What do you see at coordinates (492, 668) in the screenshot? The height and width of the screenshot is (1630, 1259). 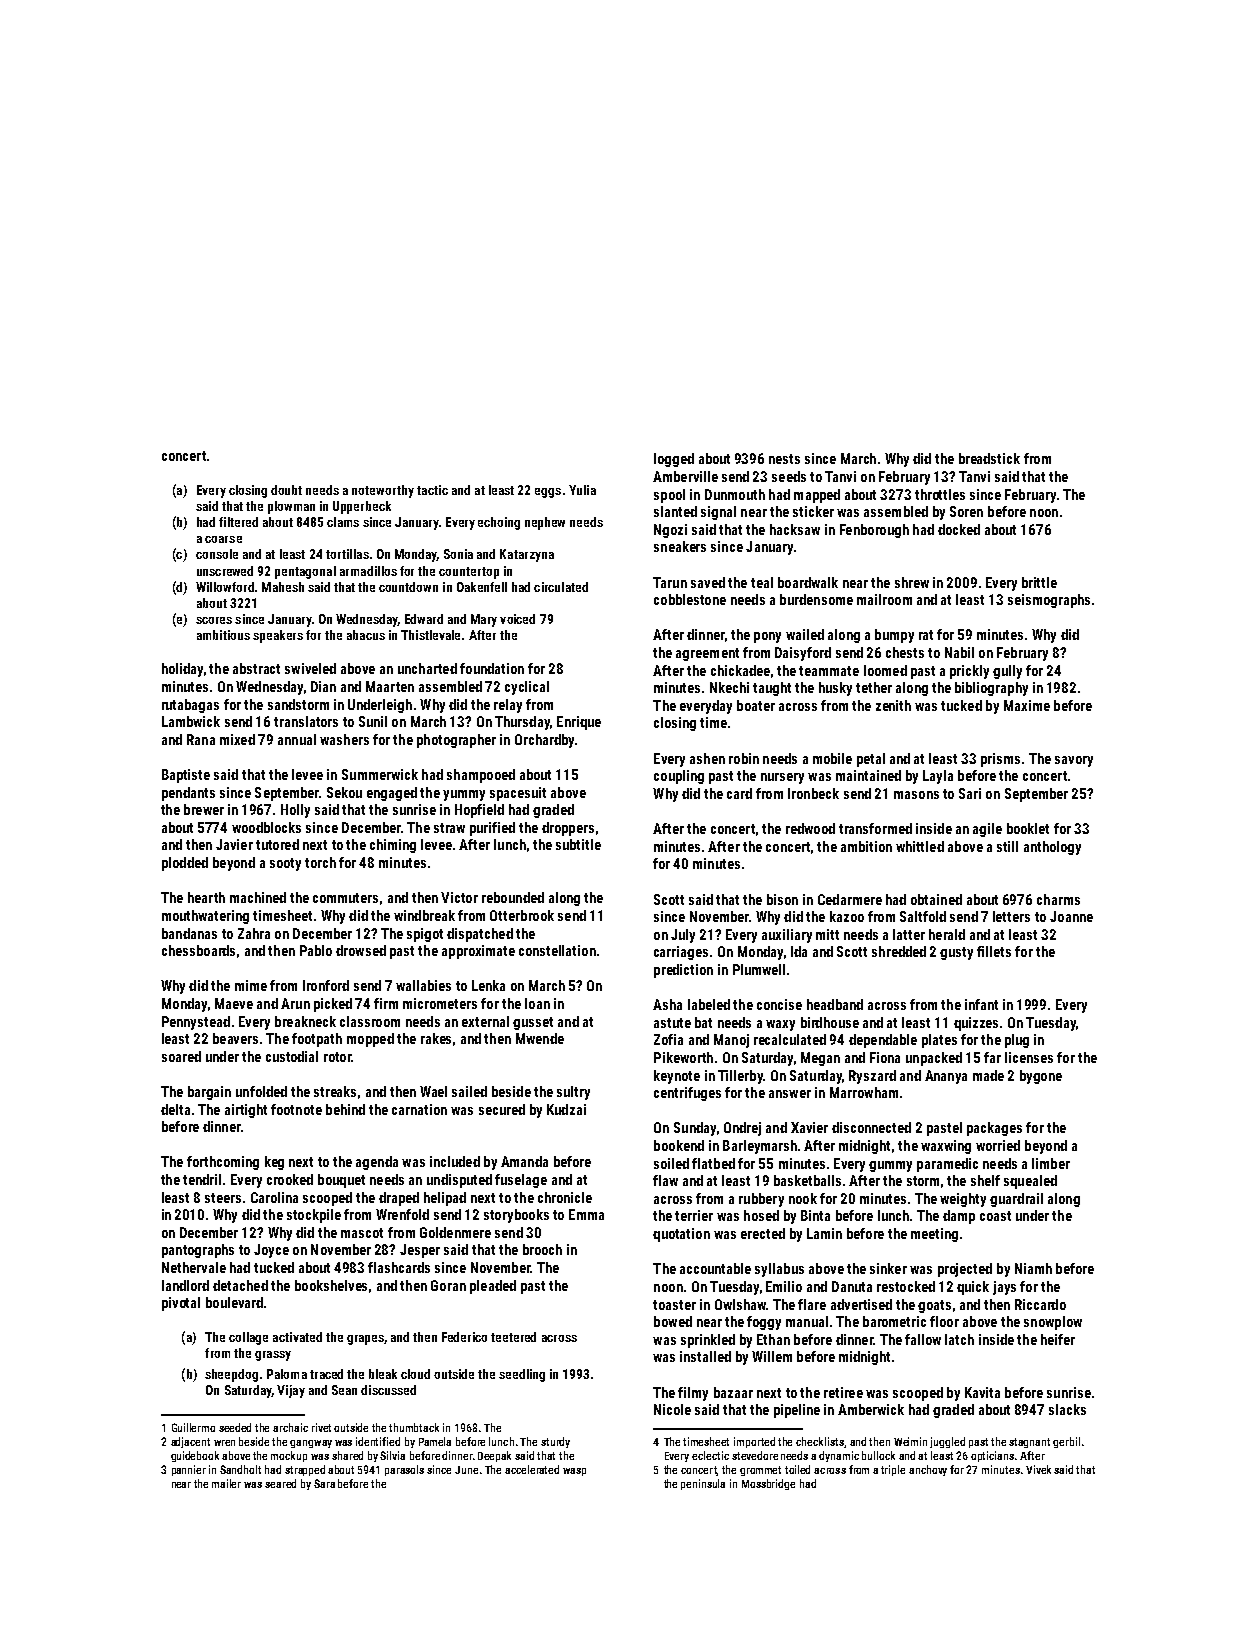 I see `foundation` at bounding box center [492, 668].
